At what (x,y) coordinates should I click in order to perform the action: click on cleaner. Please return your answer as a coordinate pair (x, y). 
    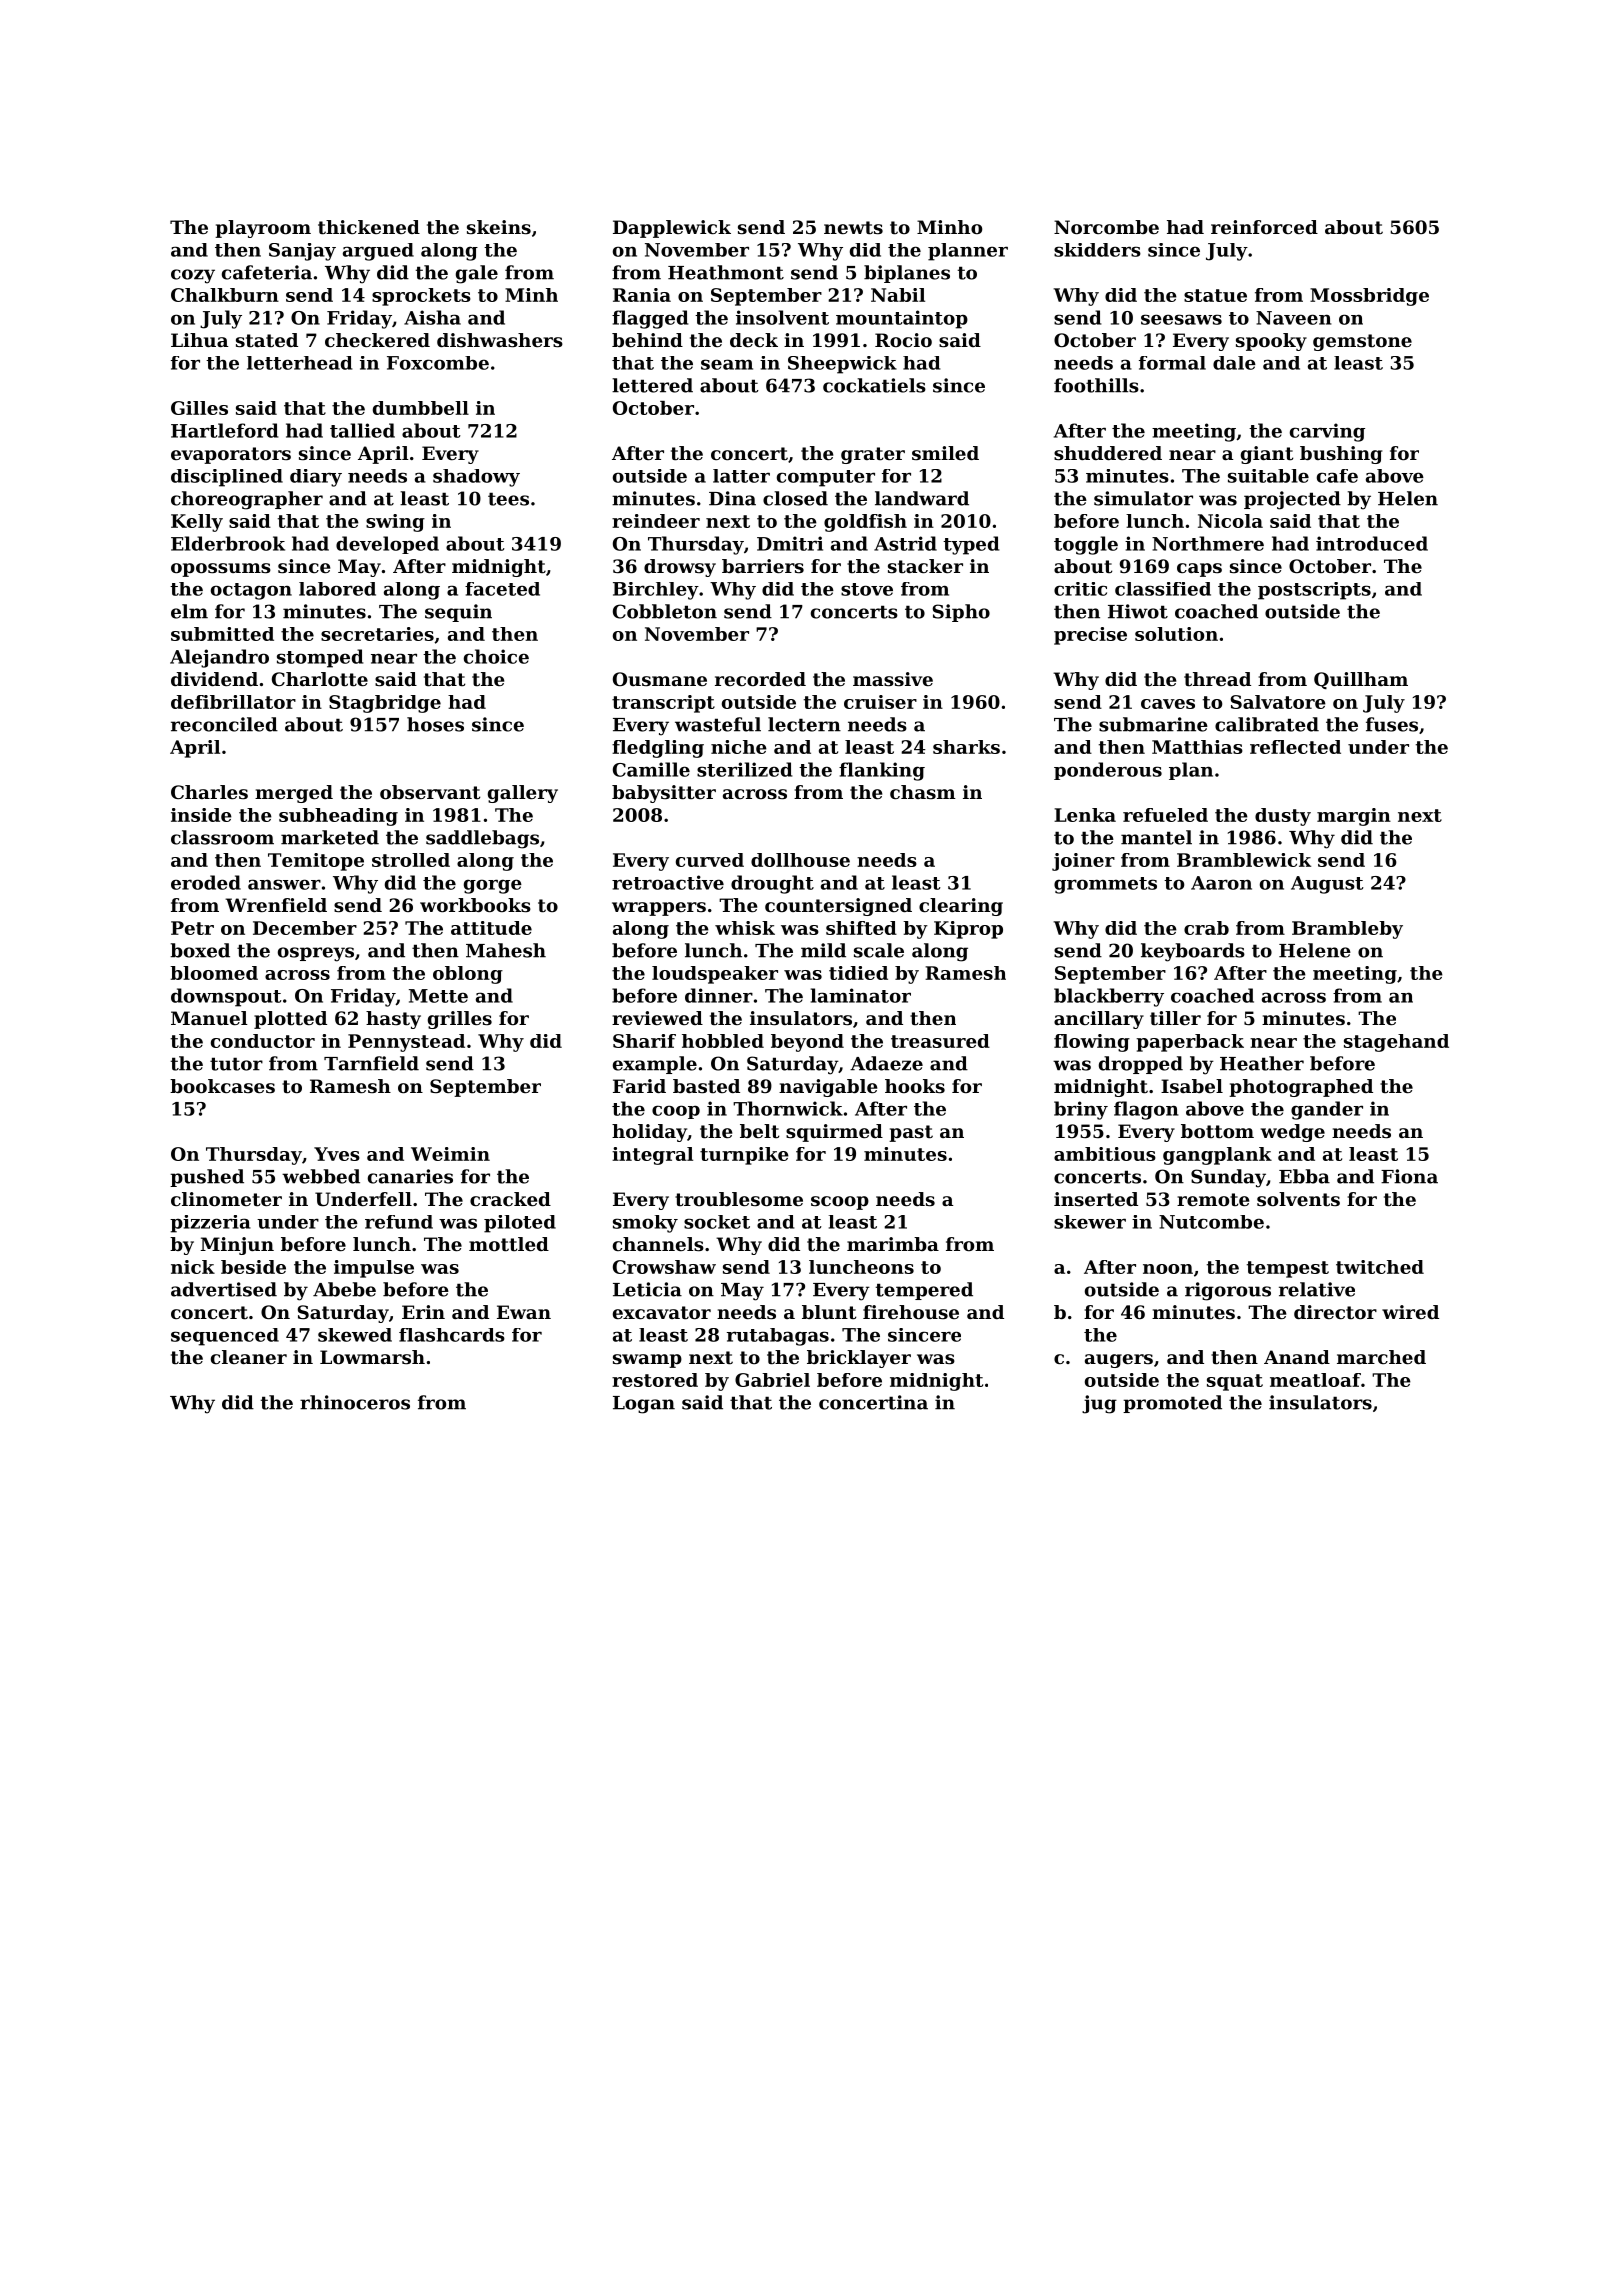
    Looking at the image, I should click on (249, 1357).
